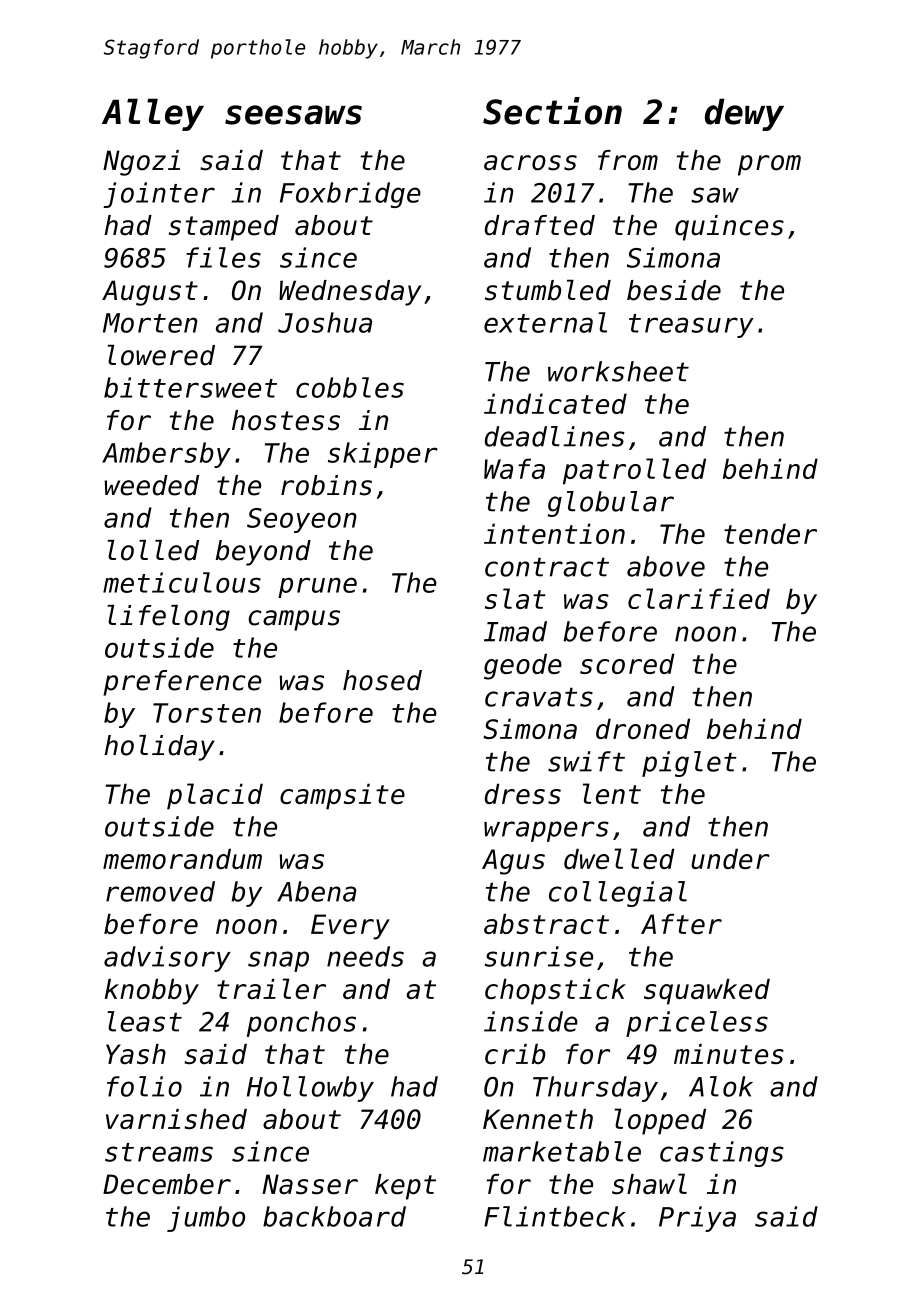 The image size is (924, 1311). What do you see at coordinates (159, 748) in the screenshot?
I see `holiday` at bounding box center [159, 748].
